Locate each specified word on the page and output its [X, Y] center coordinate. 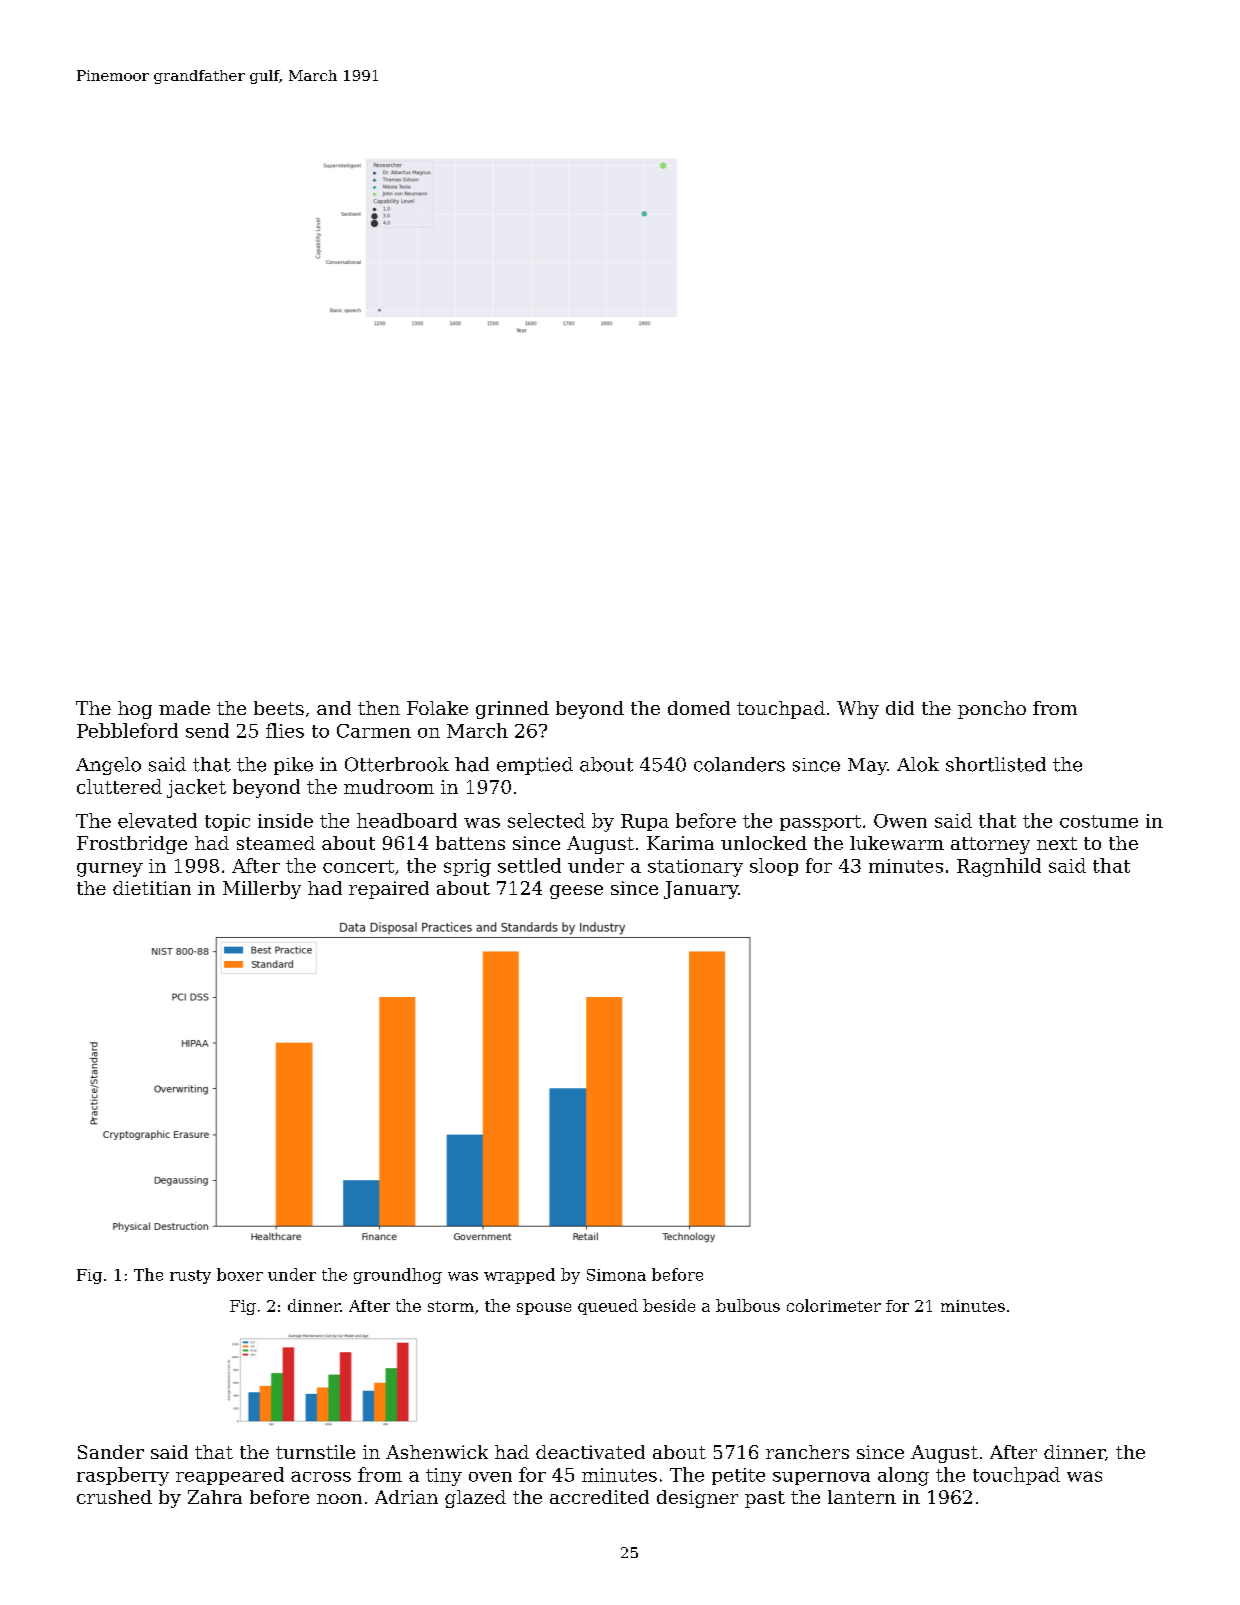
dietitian [152, 888]
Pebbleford [127, 730]
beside [669, 1305]
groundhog [398, 1276]
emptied [535, 766]
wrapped [519, 1276]
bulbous [748, 1305]
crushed [114, 1497]
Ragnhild [999, 867]
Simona [616, 1275]
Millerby [262, 890]
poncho [992, 710]
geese [576, 892]
